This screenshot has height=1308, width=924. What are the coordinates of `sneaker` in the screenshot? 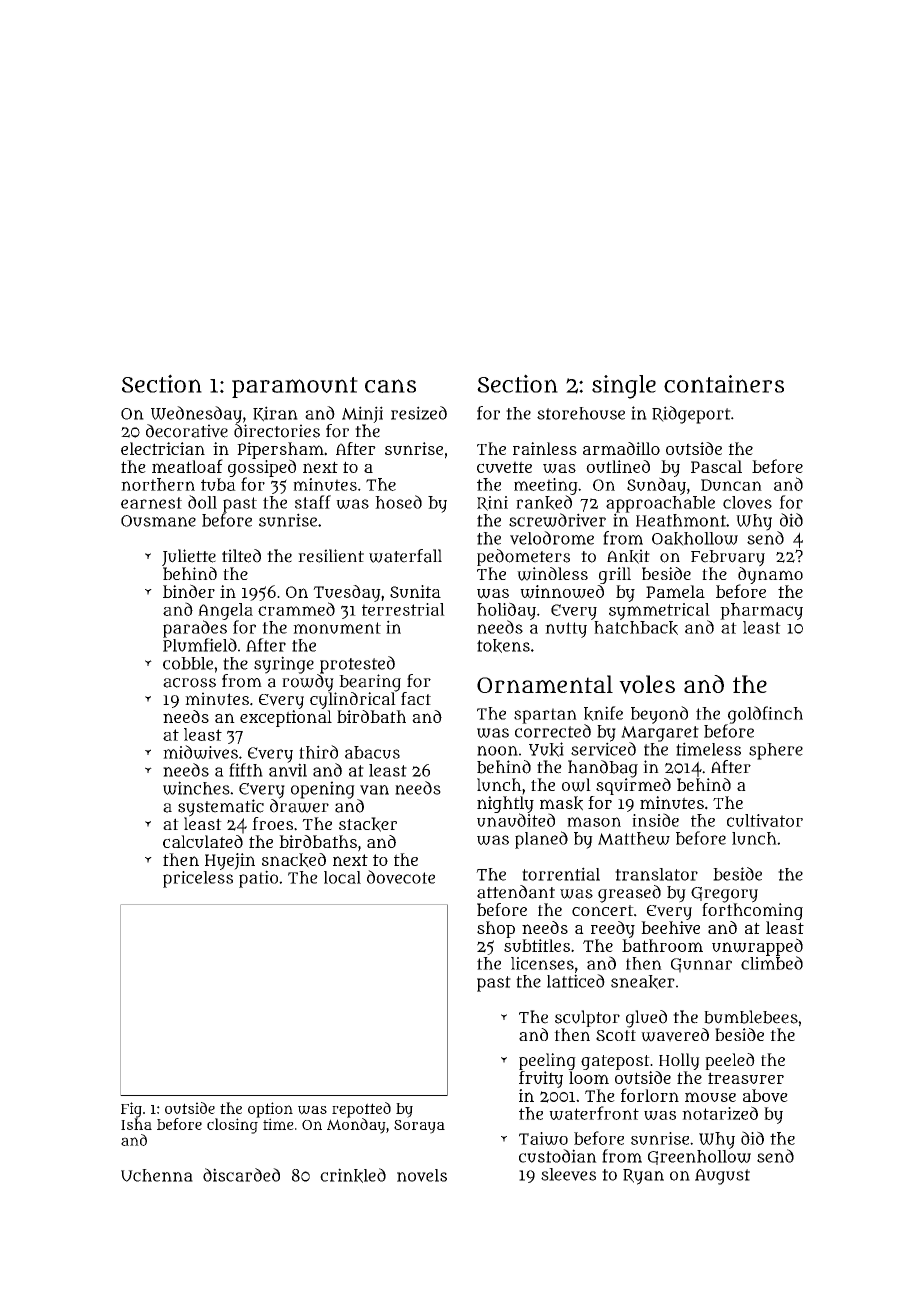 It's located at (643, 982).
